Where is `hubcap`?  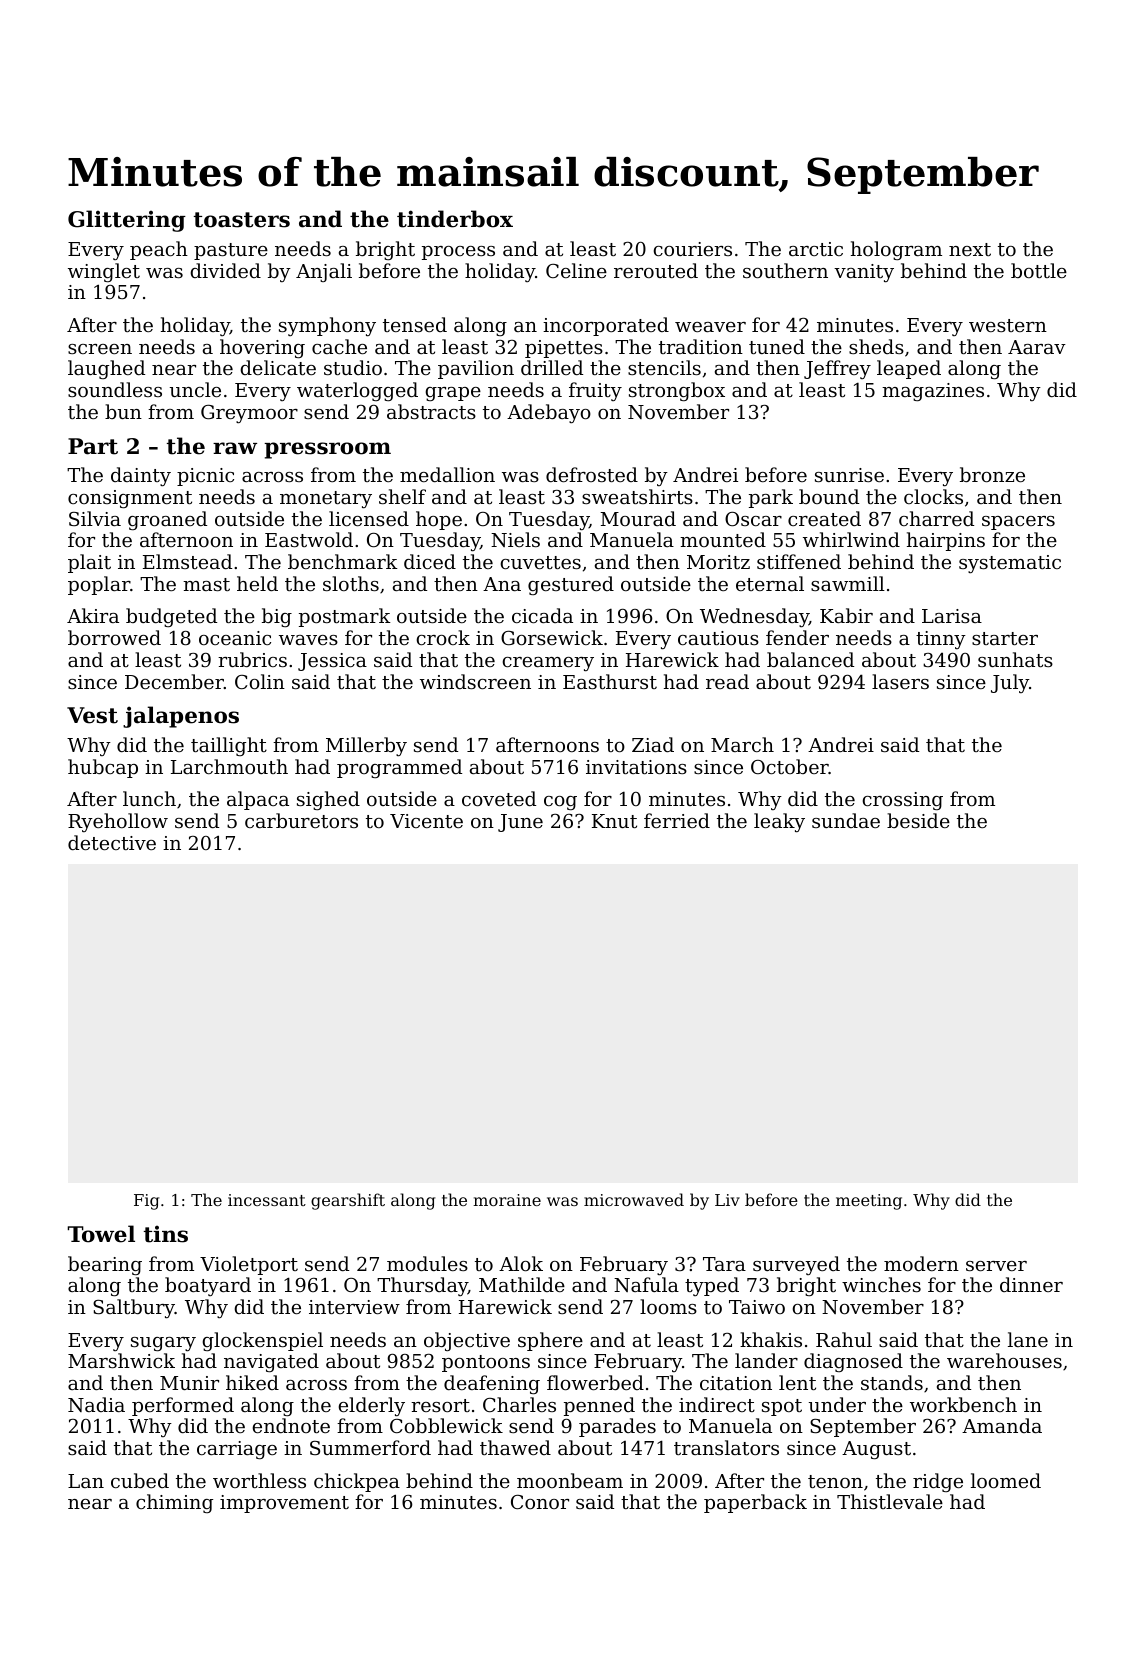
hubcap is located at coordinates (103, 768).
